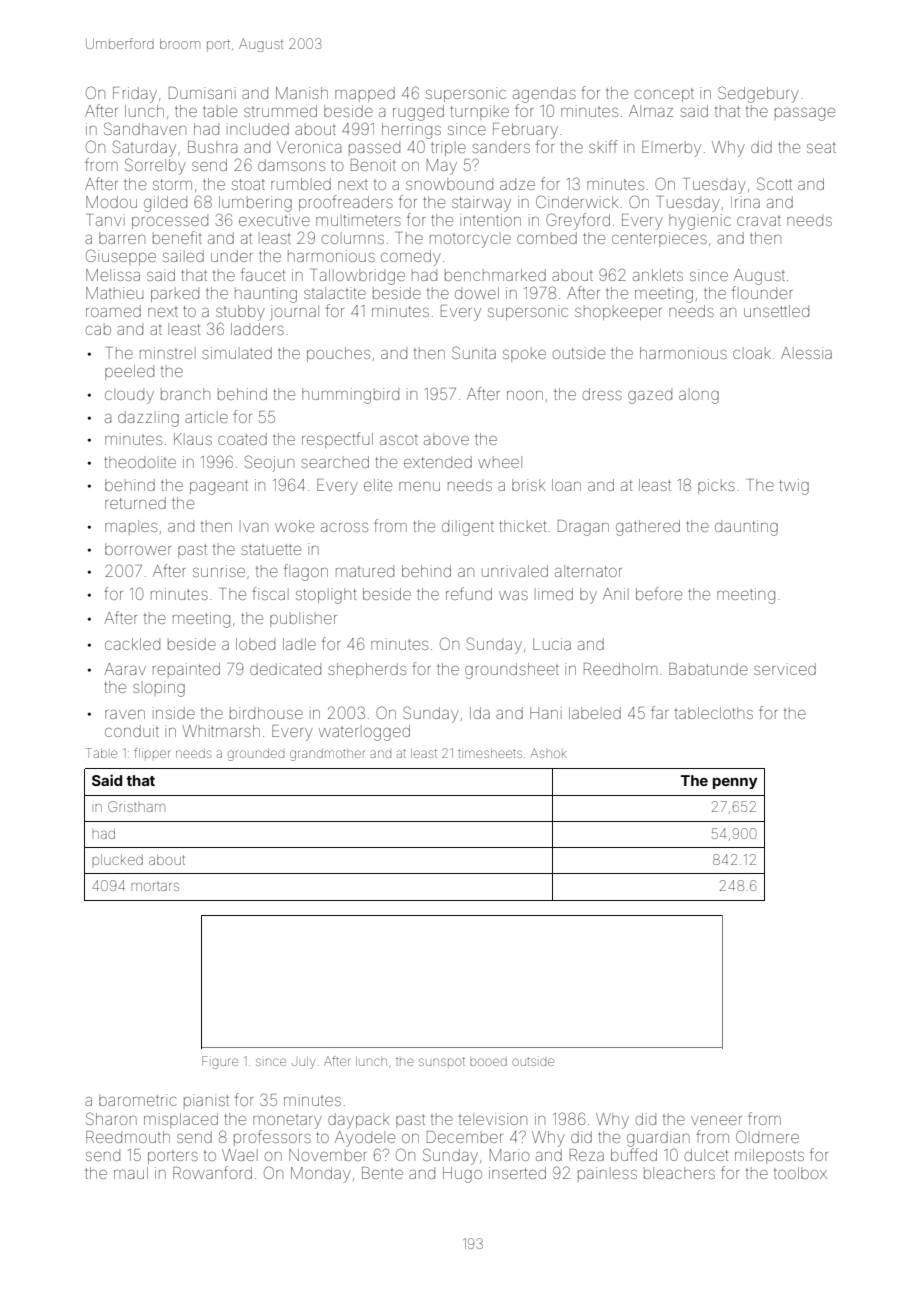 This screenshot has width=924, height=1308. What do you see at coordinates (338, 354) in the screenshot?
I see `pouches` at bounding box center [338, 354].
